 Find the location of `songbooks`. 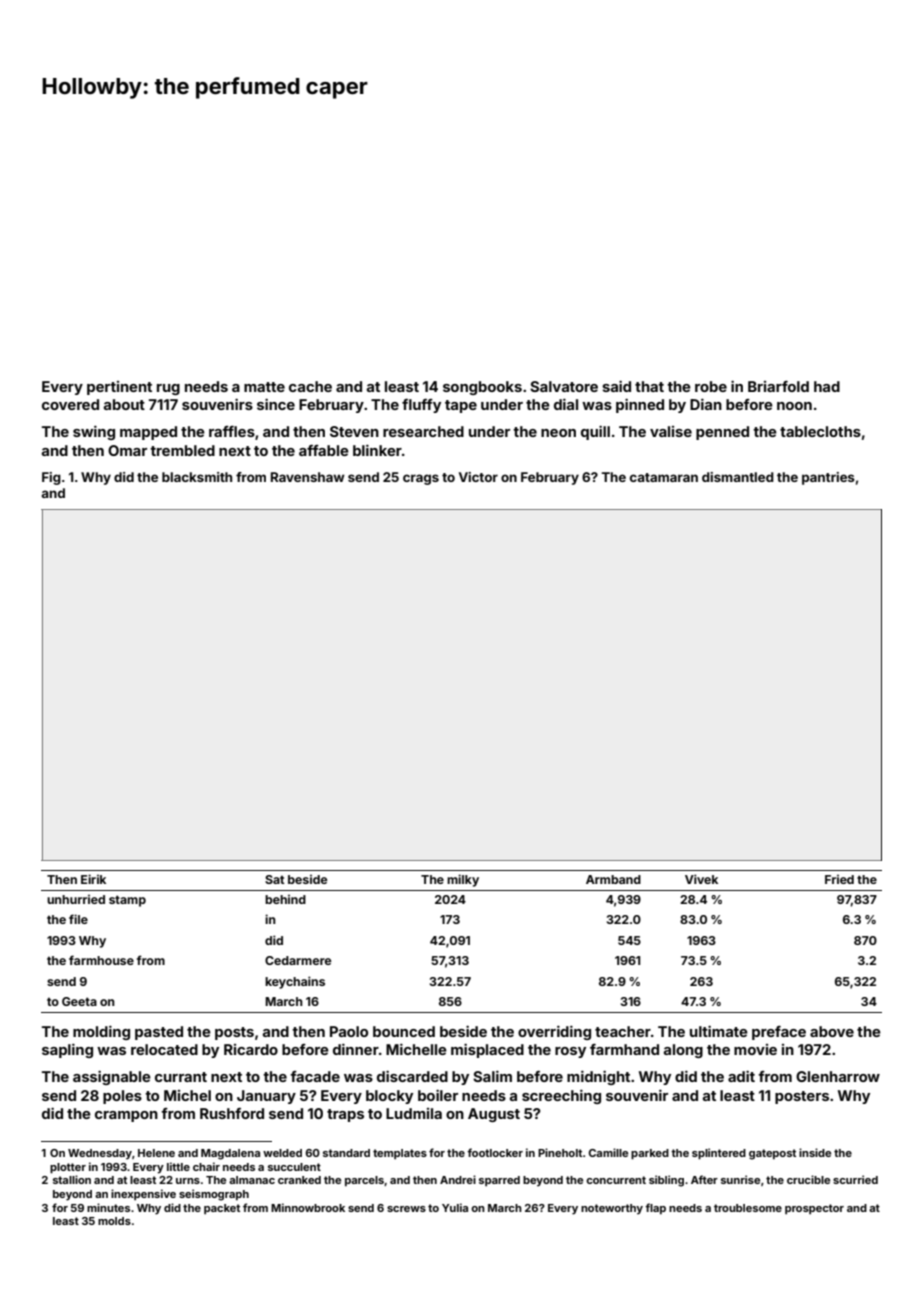

songbooks is located at coordinates (482, 388).
